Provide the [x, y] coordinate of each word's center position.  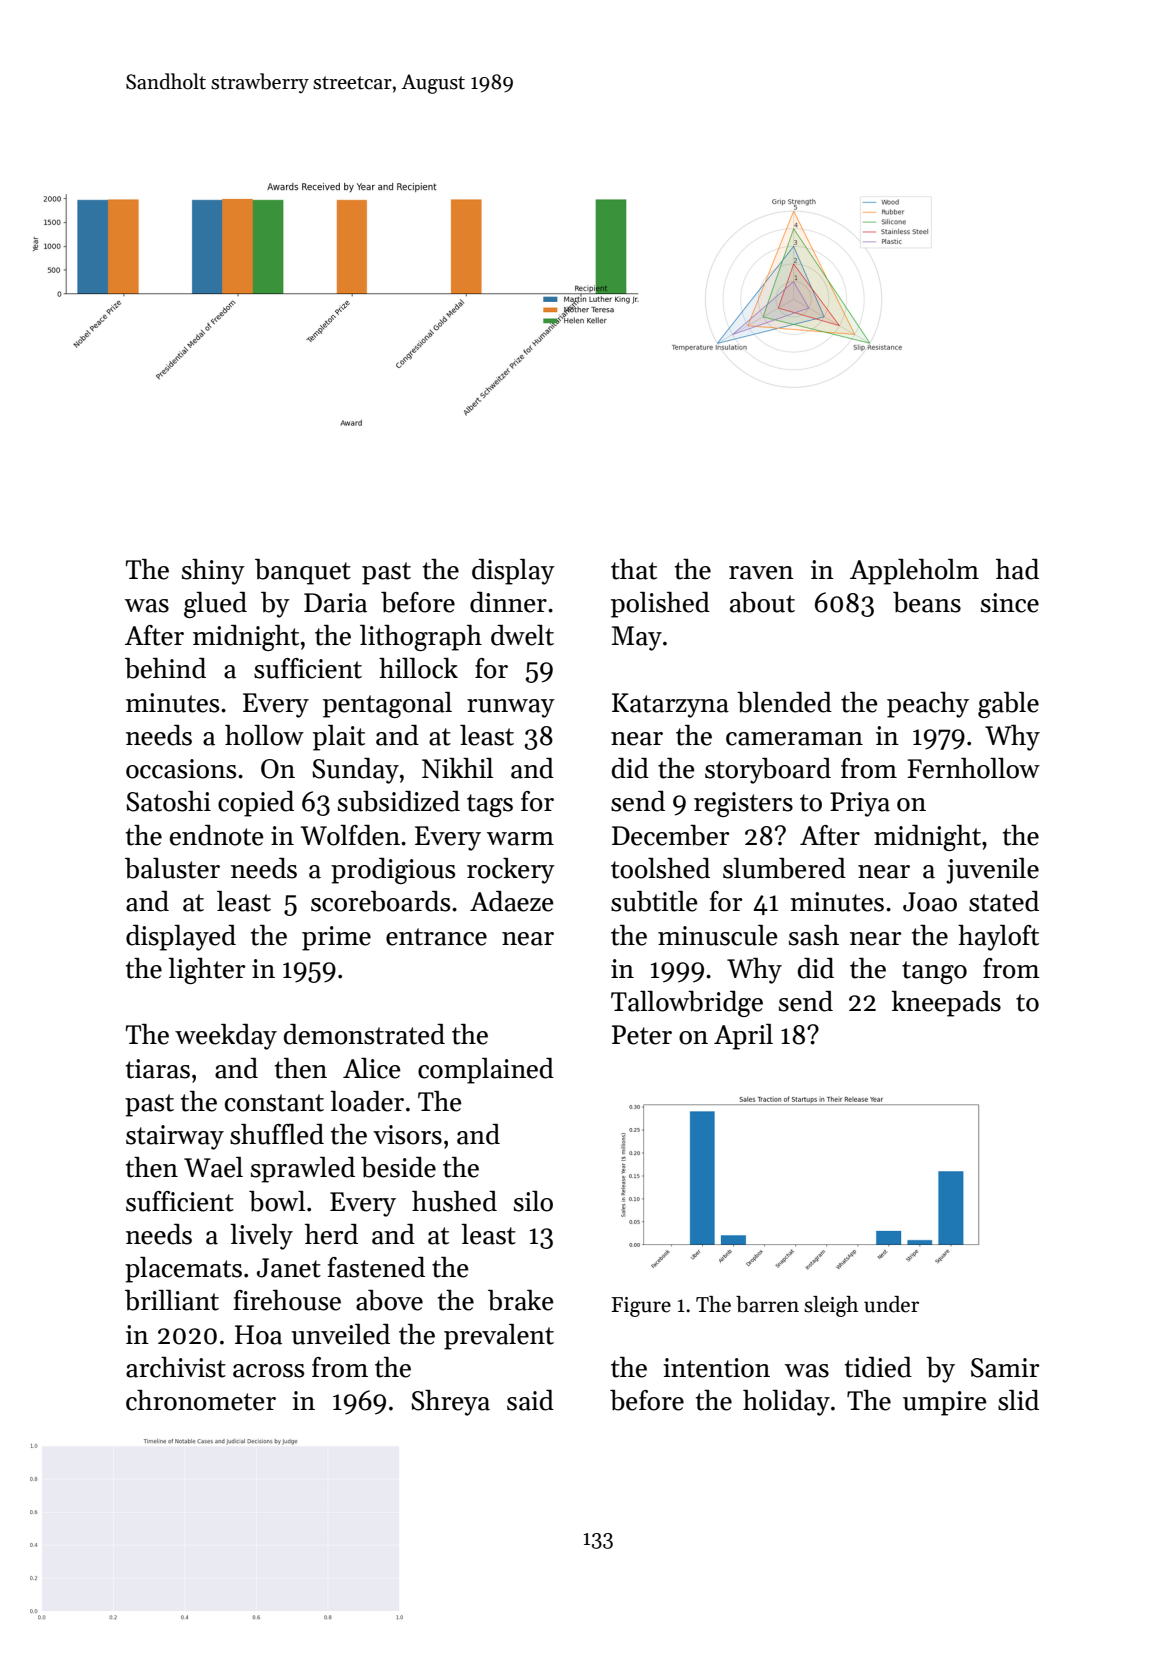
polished [660, 605]
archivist [176, 1367]
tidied [878, 1367]
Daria [335, 603]
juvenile [992, 871]
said [530, 1400]
